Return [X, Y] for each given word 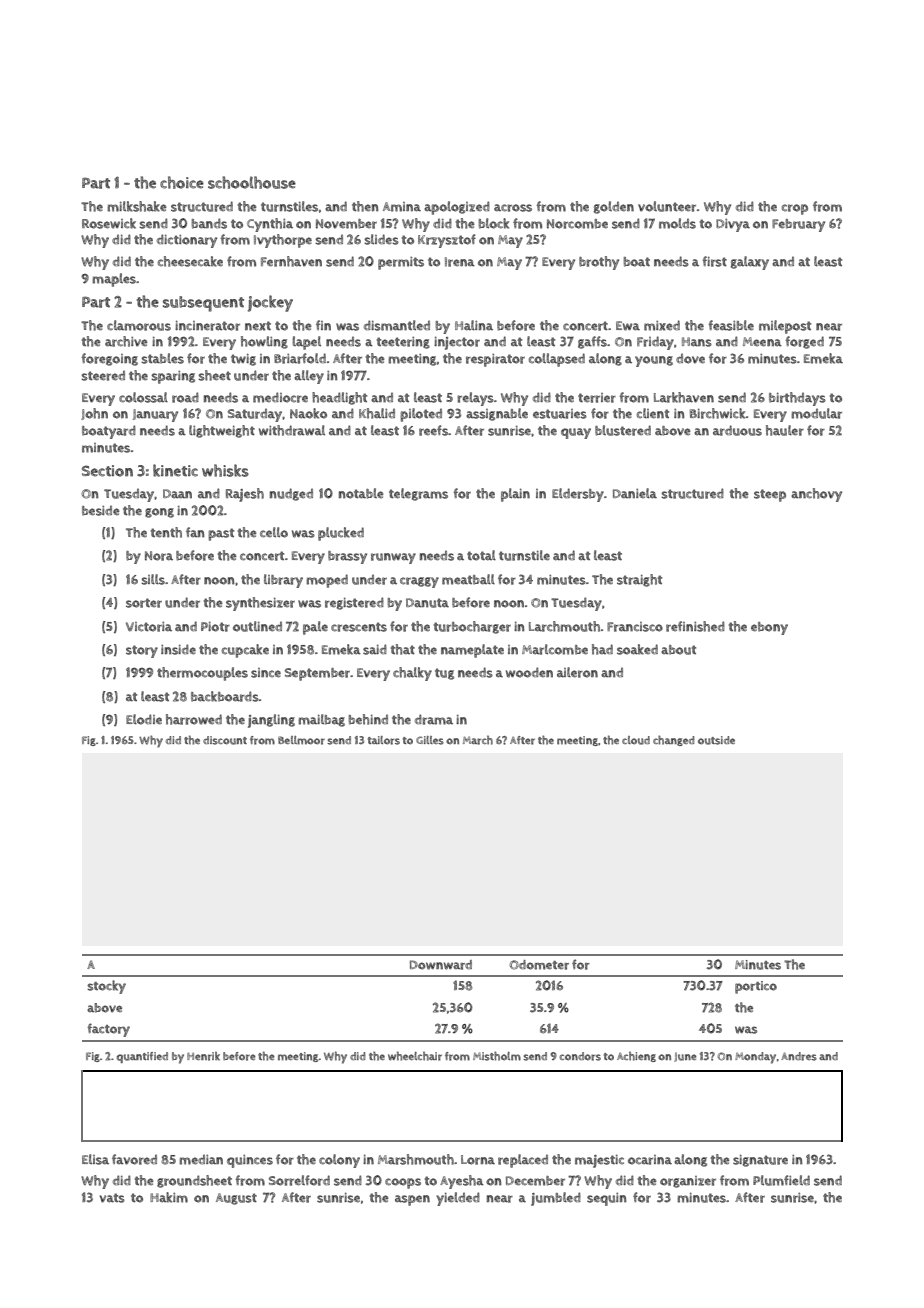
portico [756, 987]
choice [182, 182]
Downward [441, 965]
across [513, 208]
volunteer [667, 206]
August [236, 1199]
